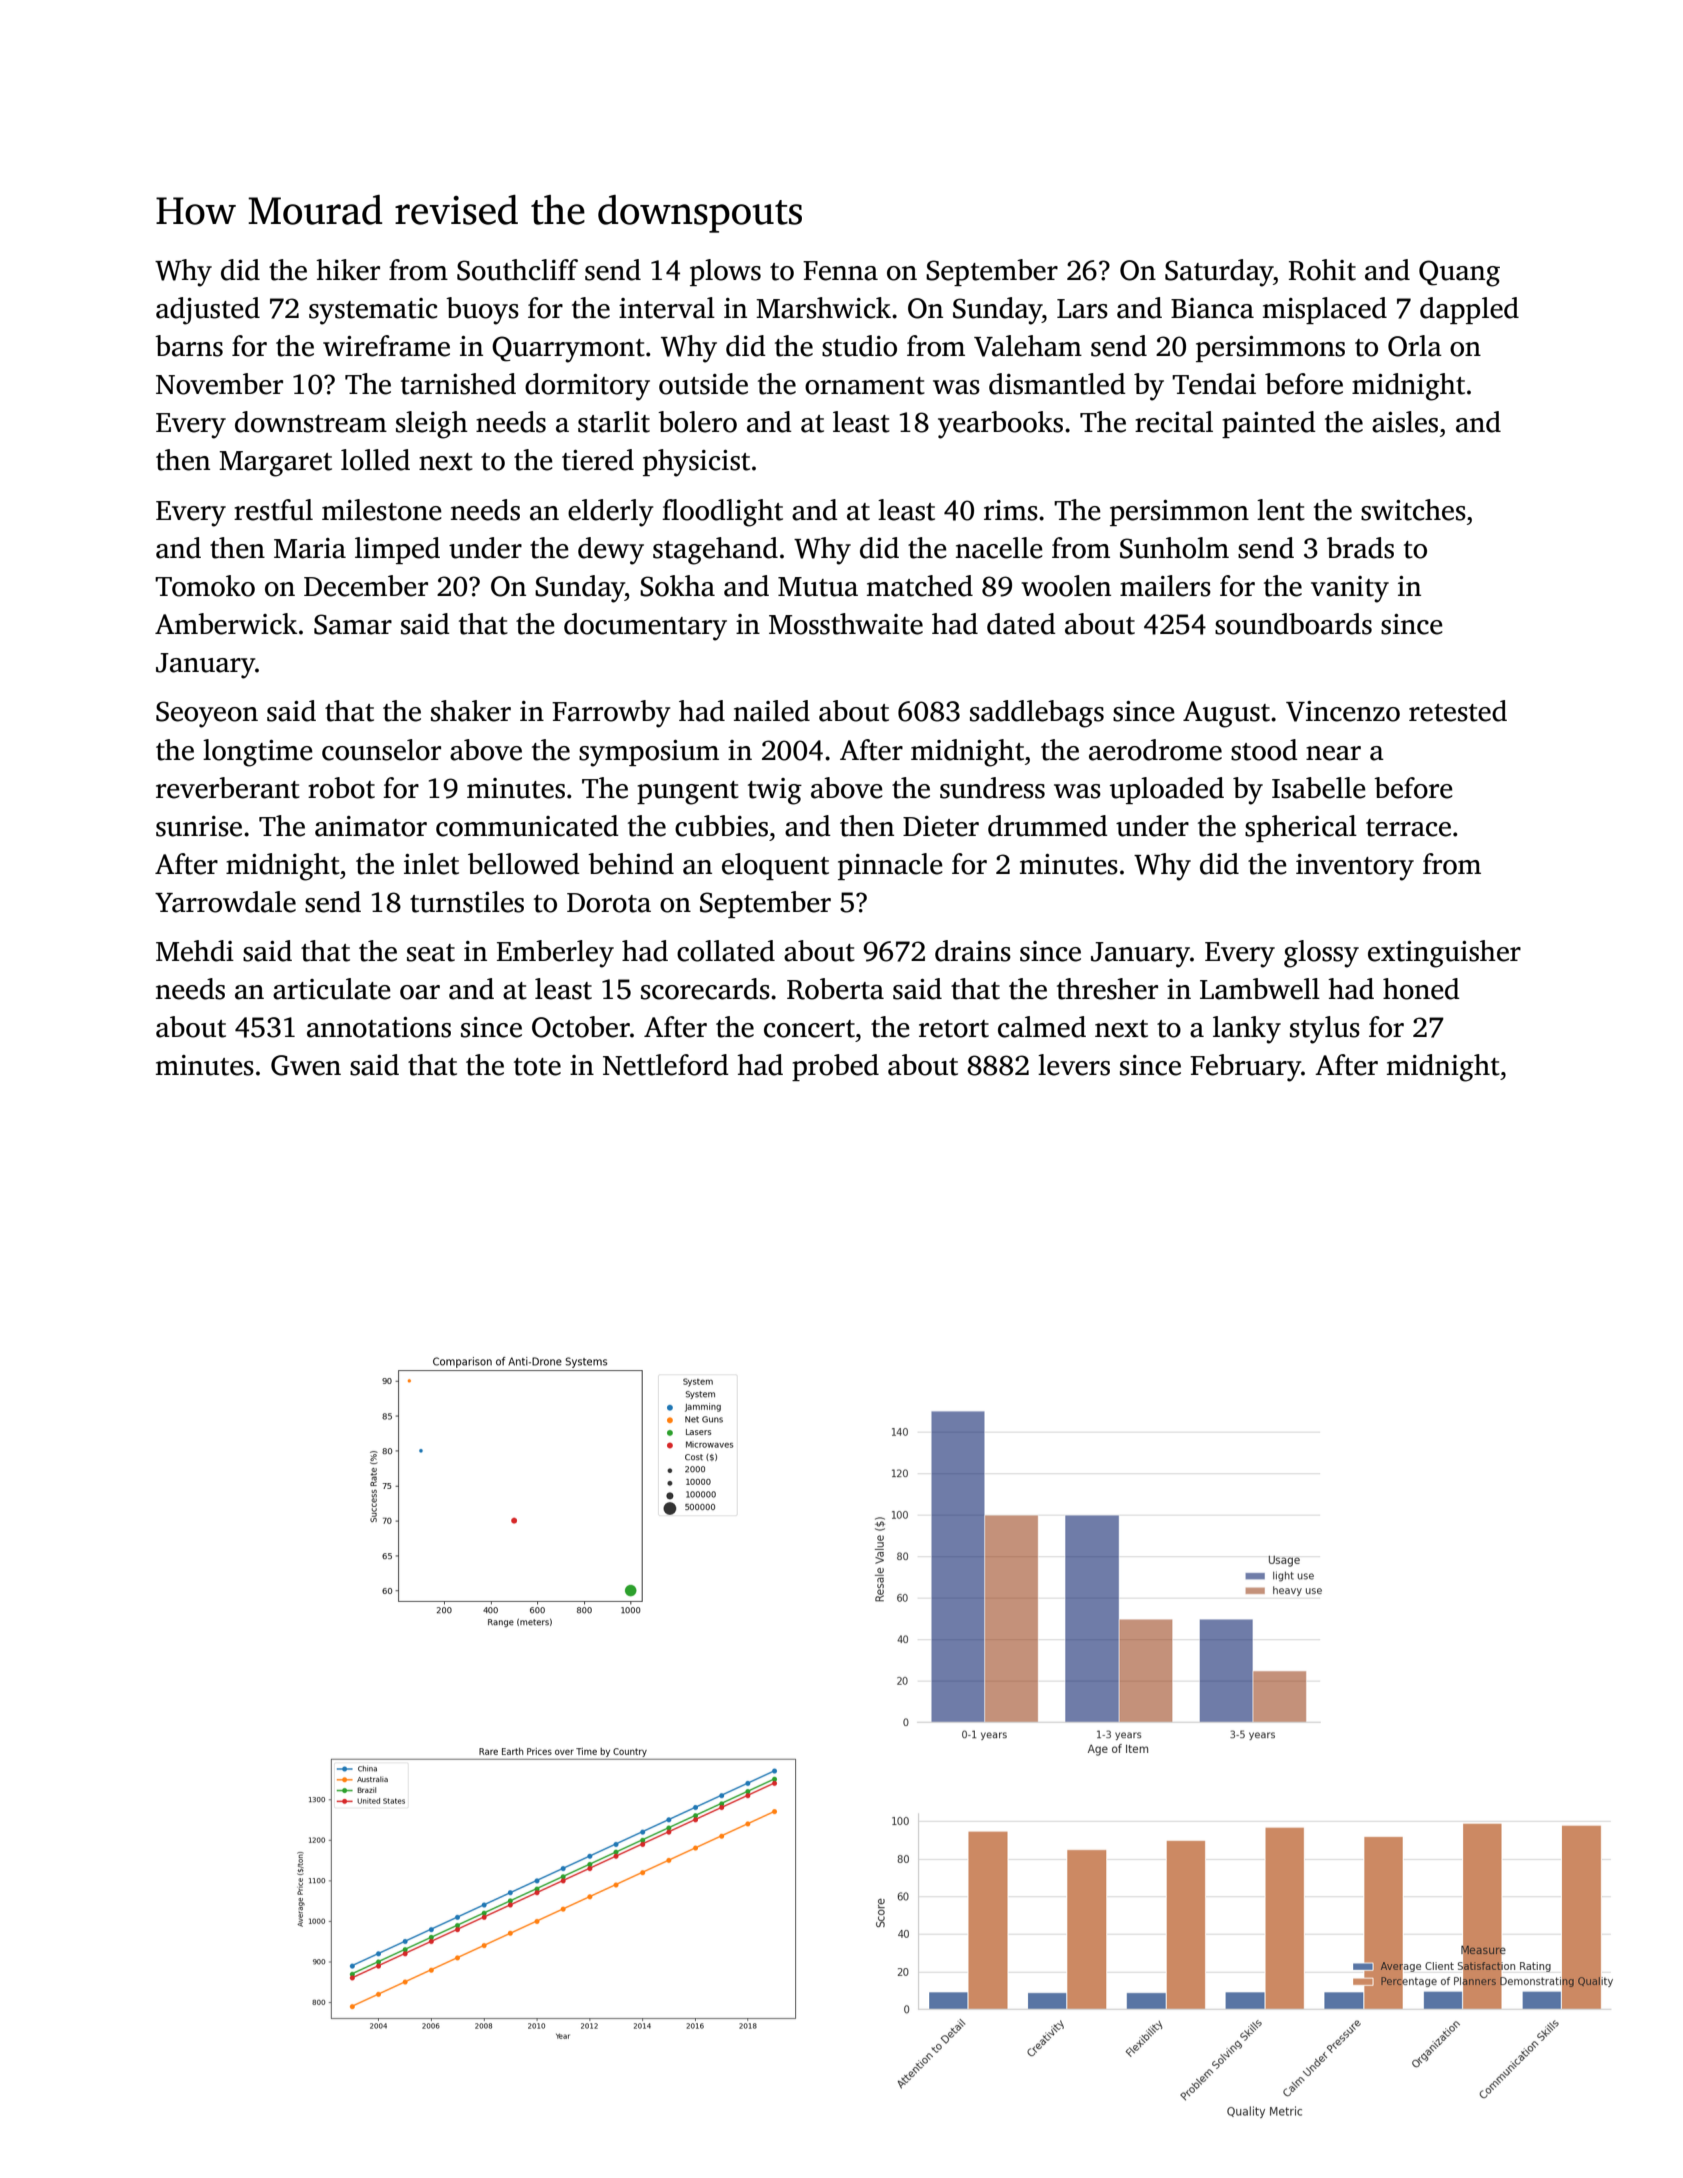 This screenshot has height=2178, width=1683. Describe the element at coordinates (379, 1027) in the screenshot. I see `annotations` at that location.
